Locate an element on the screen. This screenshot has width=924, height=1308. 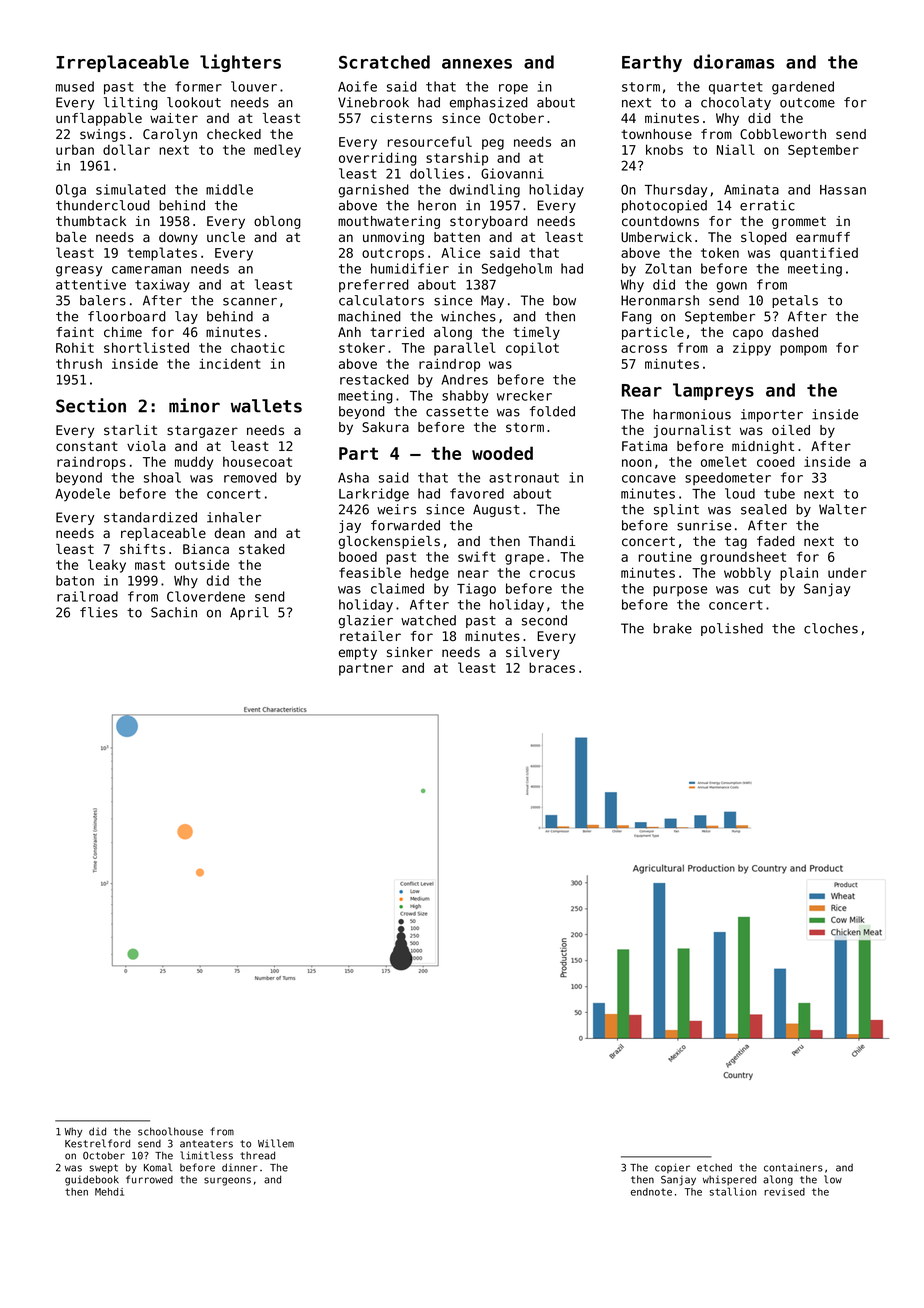
Niall is located at coordinates (736, 149).
